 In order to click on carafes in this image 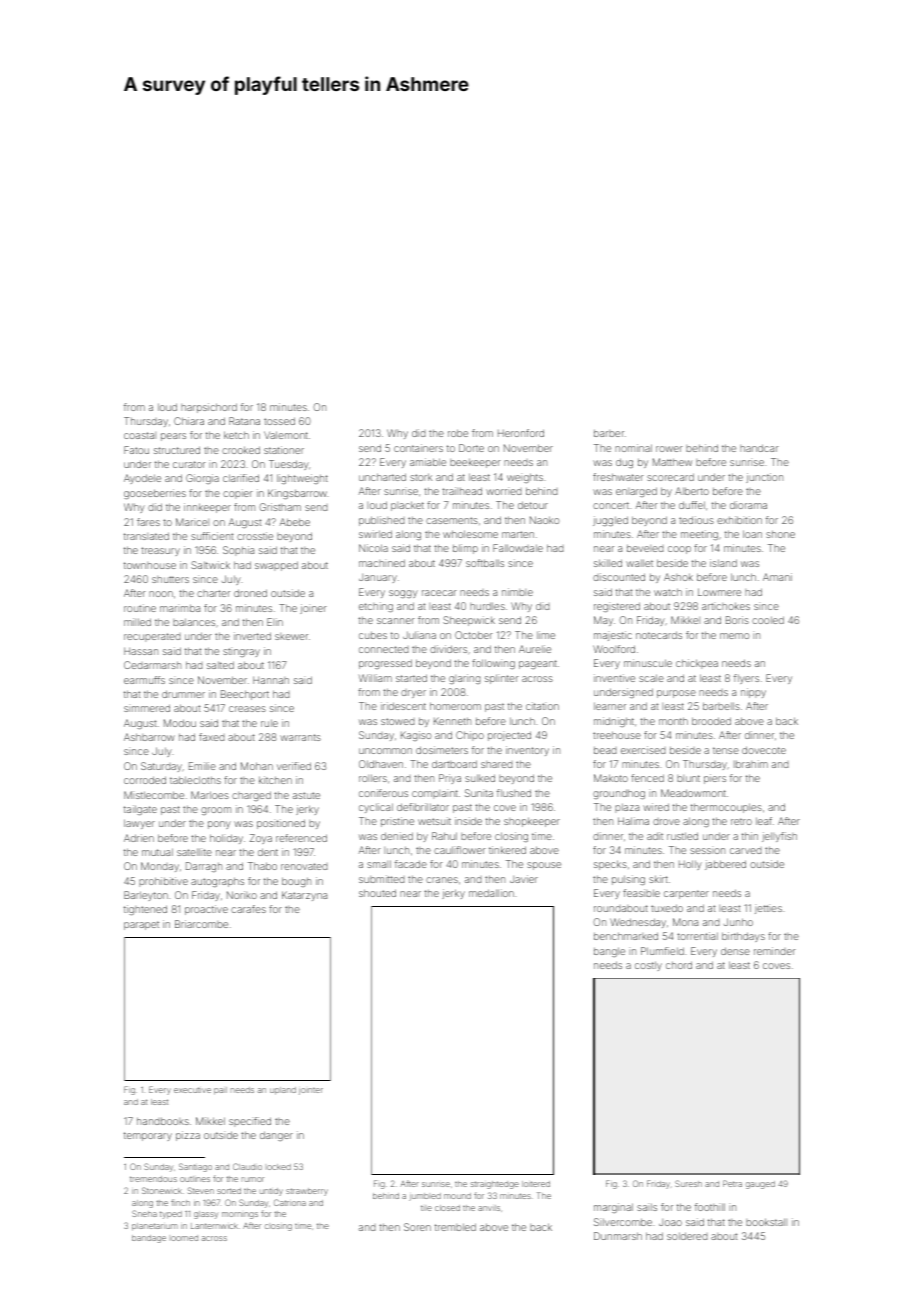, I will do `click(248, 909)`.
